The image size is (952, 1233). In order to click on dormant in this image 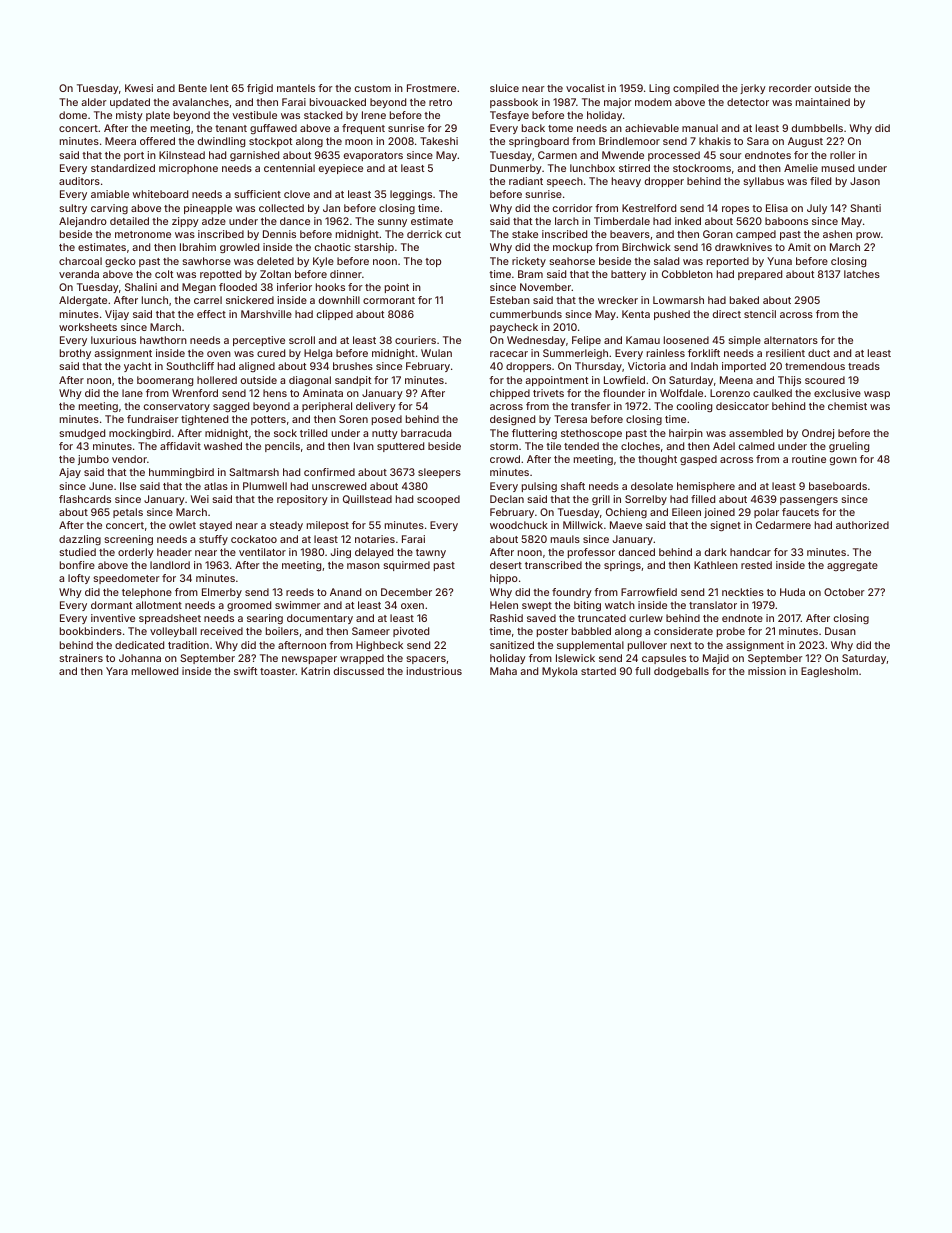, I will do `click(112, 605)`.
